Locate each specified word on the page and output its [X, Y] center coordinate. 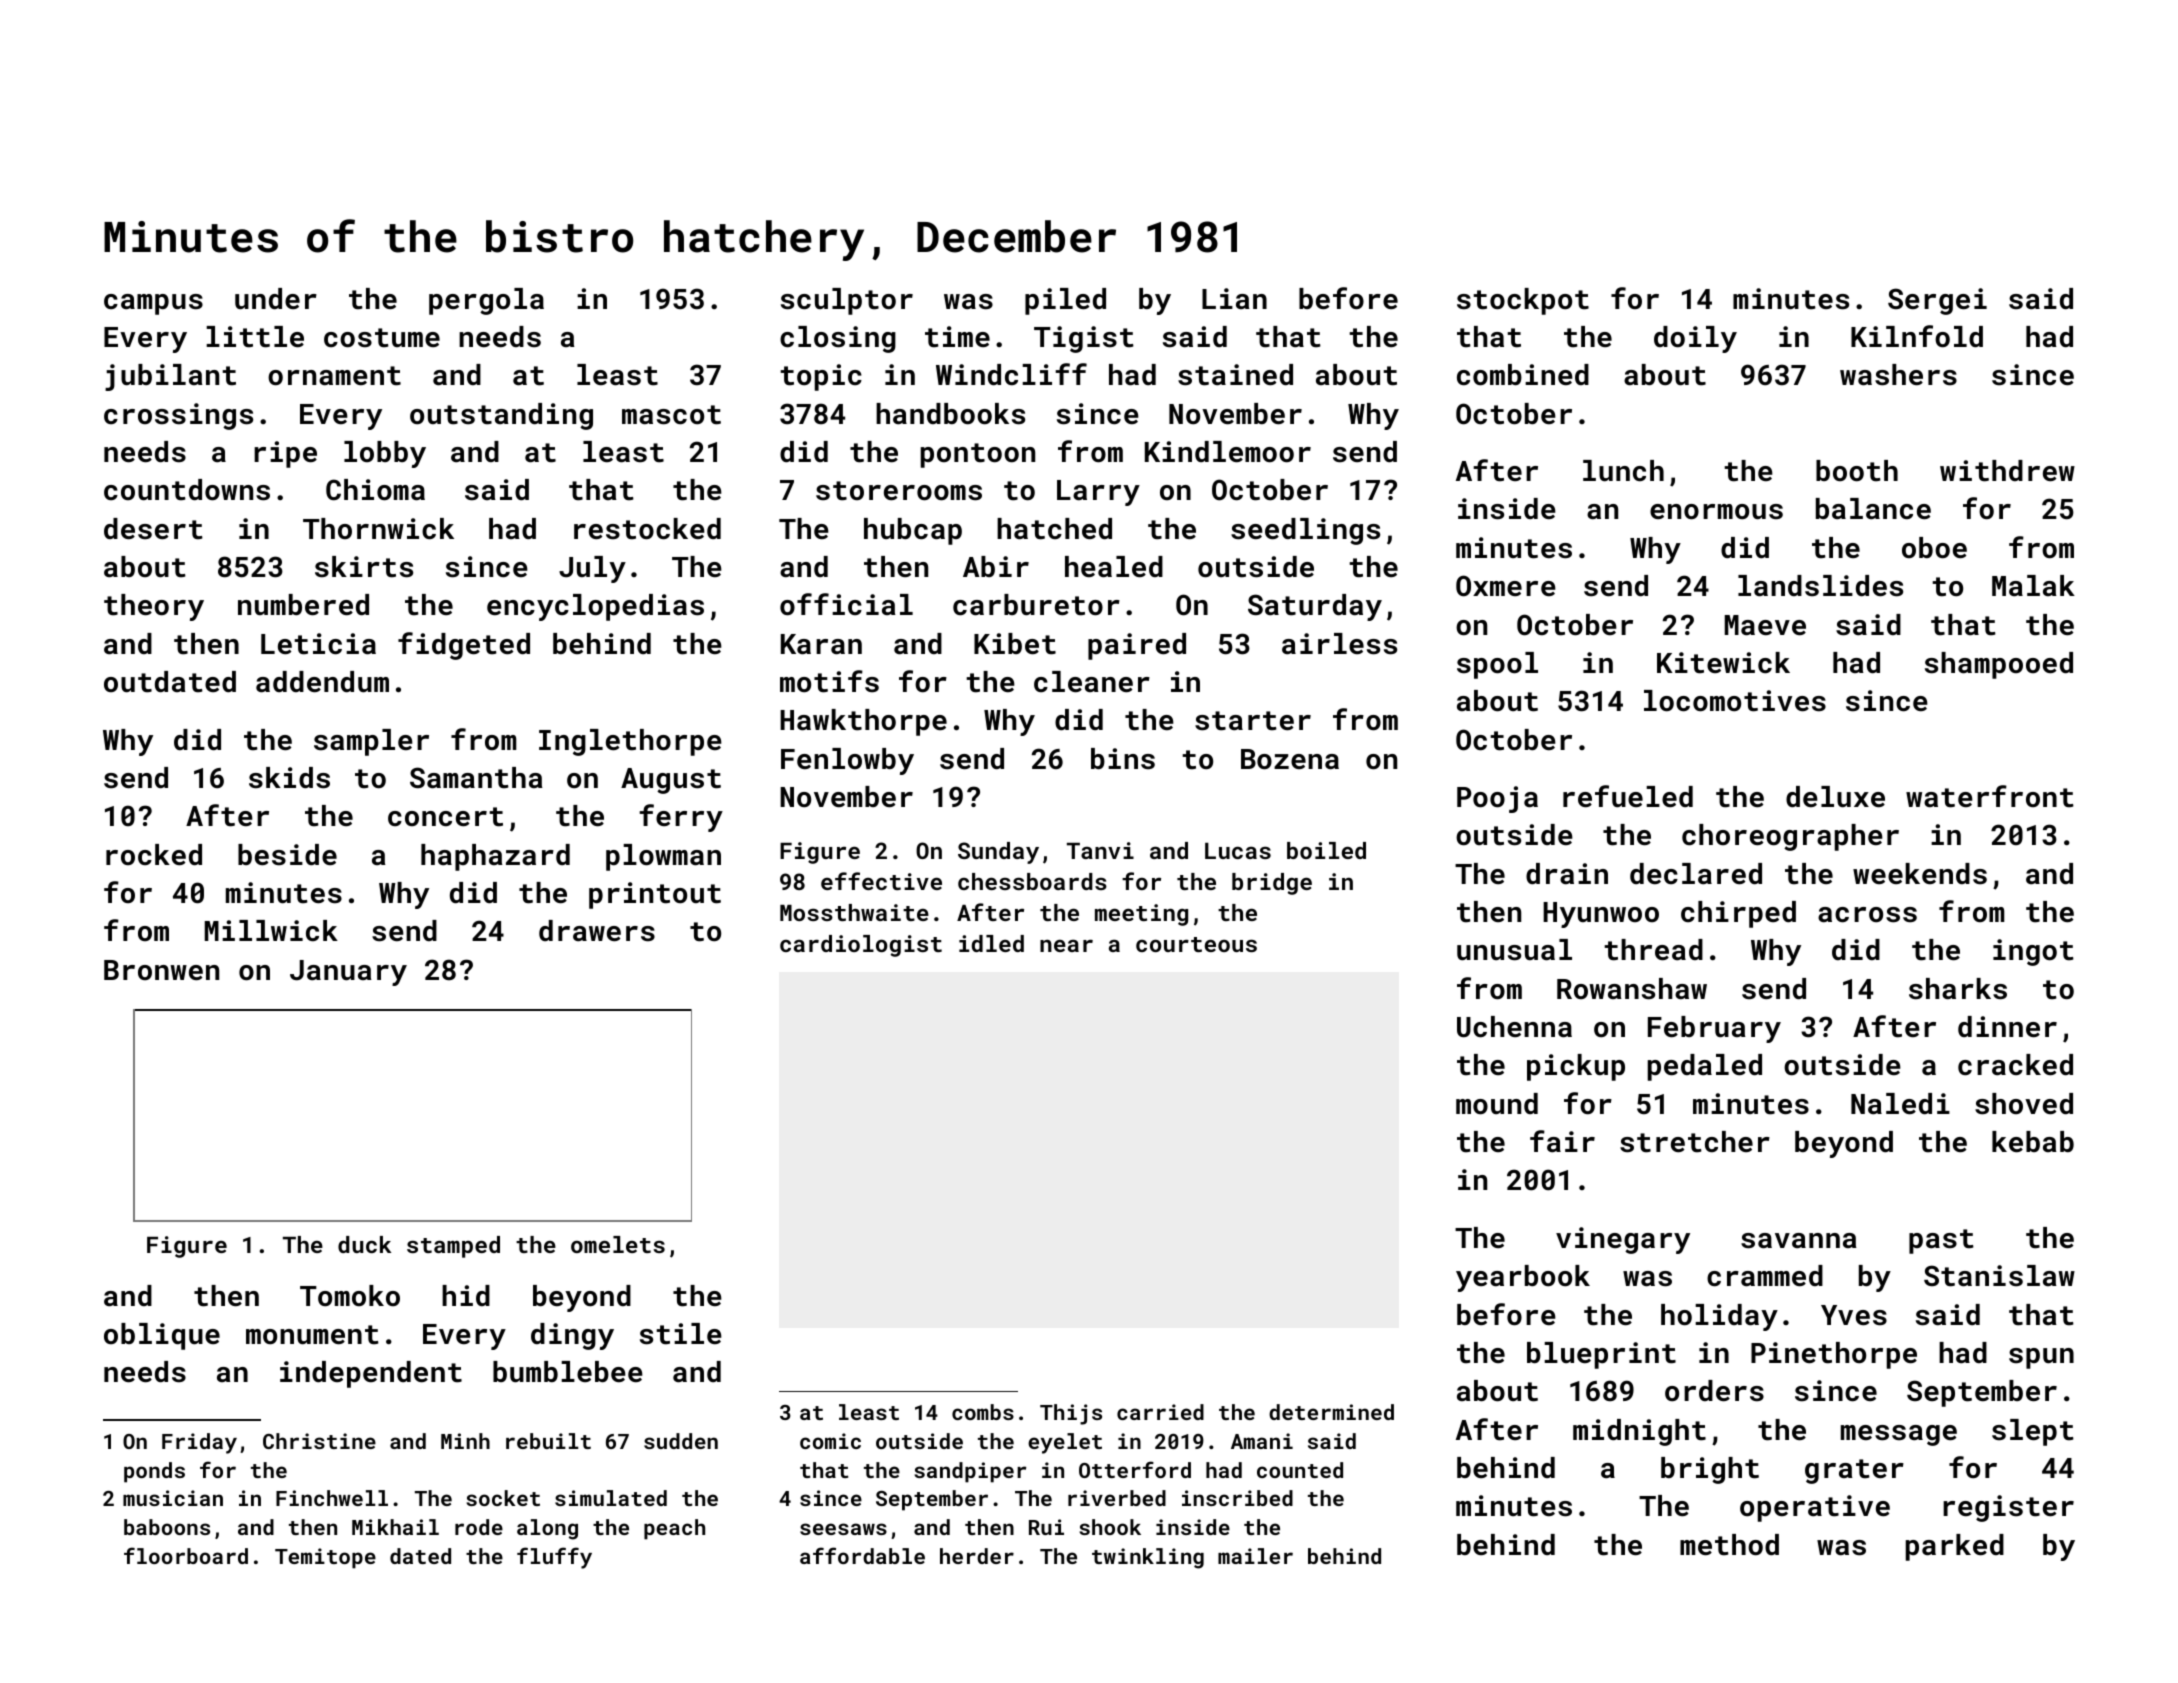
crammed [1765, 1276]
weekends [1920, 874]
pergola [486, 301]
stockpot [1523, 301]
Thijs [1071, 1414]
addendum [322, 682]
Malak [2033, 586]
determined [1331, 1412]
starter [1253, 721]
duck [364, 1244]
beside [287, 855]
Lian [1234, 298]
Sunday [998, 853]
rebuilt [548, 1441]
